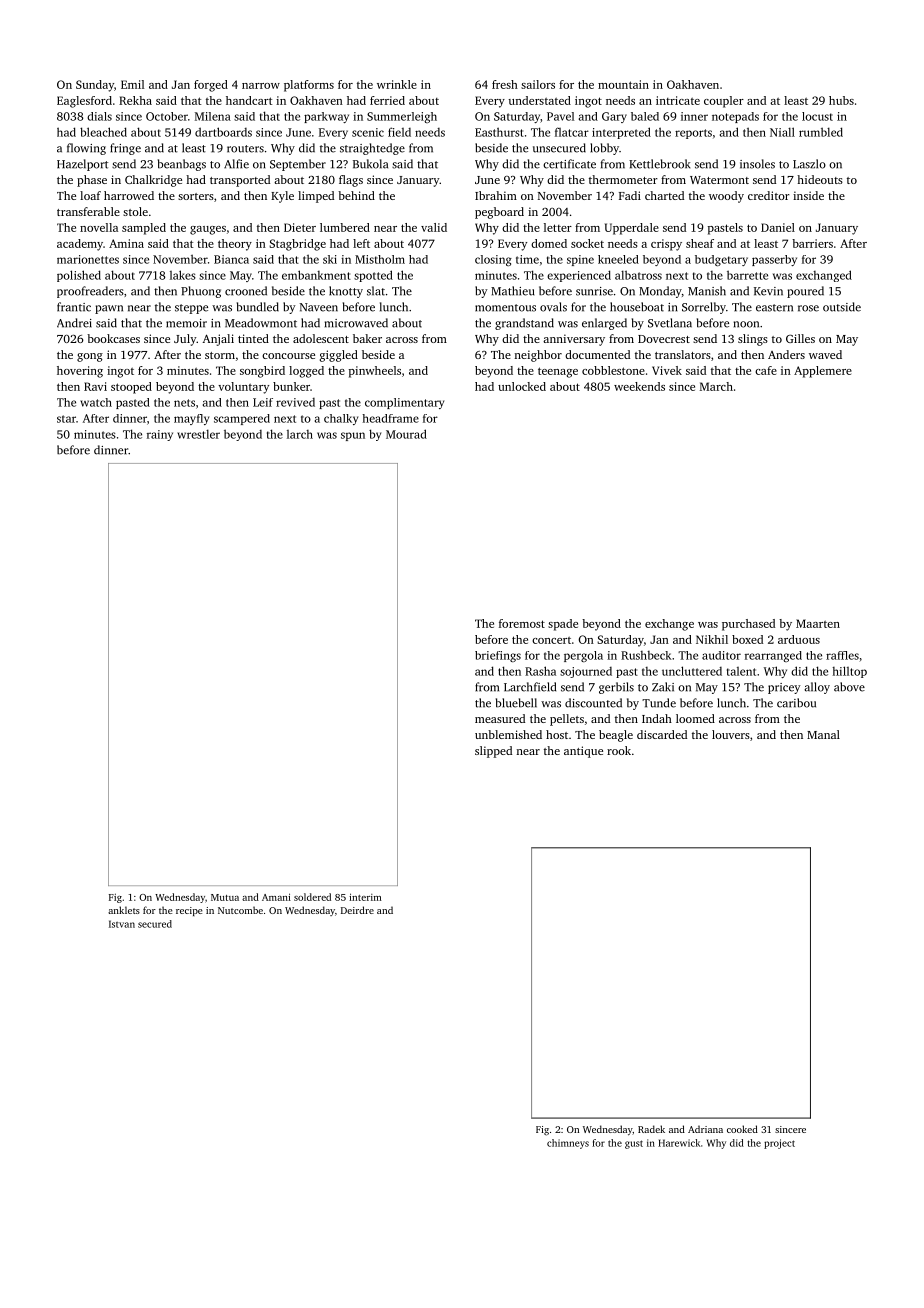  Describe the element at coordinates (563, 625) in the screenshot. I see `spade` at that location.
